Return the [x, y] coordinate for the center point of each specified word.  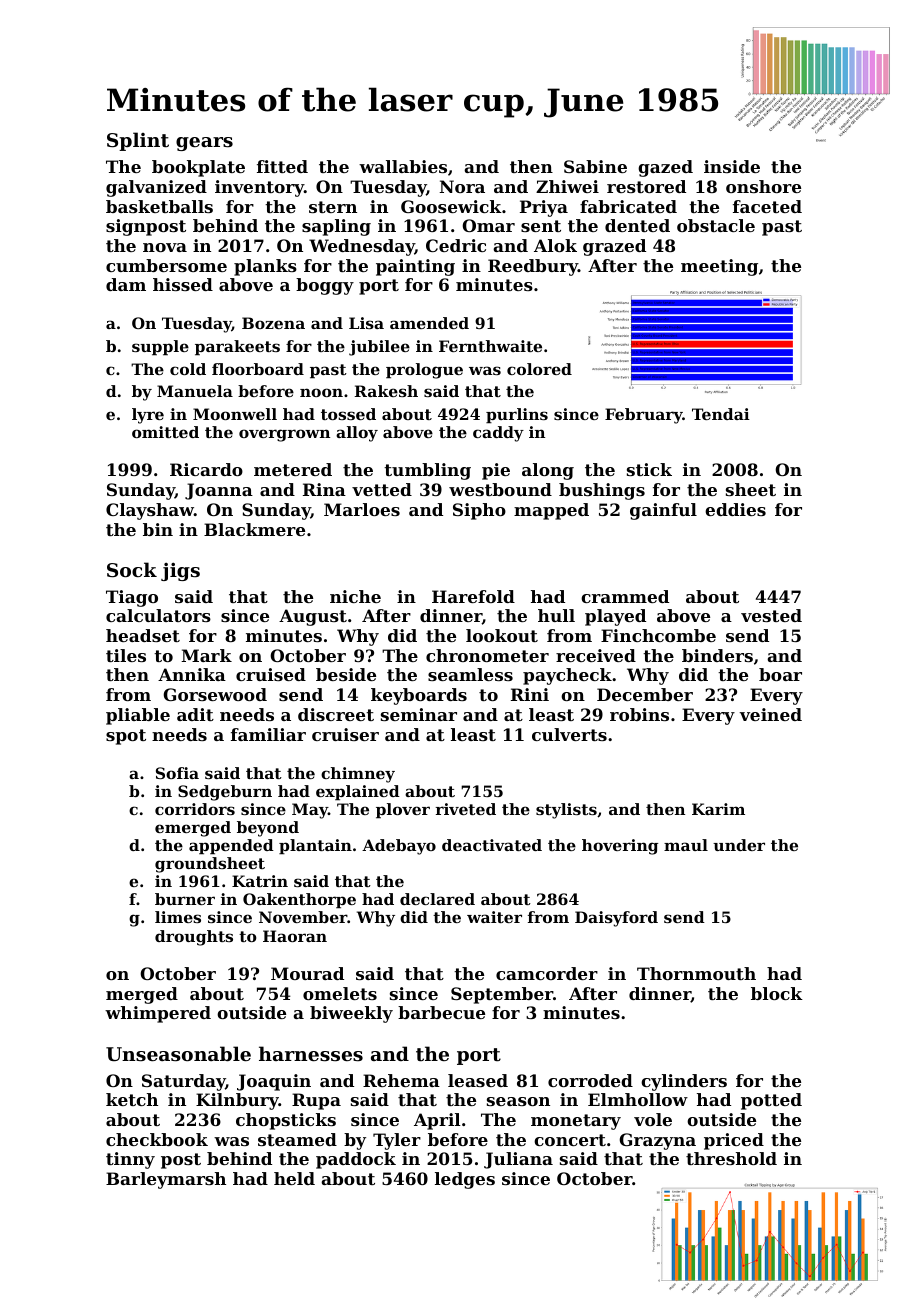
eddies [735, 509]
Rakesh [386, 391]
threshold [731, 1158]
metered [293, 469]
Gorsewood [215, 694]
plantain [315, 847]
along [548, 471]
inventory [259, 188]
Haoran [295, 936]
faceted [767, 206]
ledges [465, 1180]
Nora [462, 186]
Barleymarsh [166, 1180]
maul [686, 845]
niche [355, 596]
